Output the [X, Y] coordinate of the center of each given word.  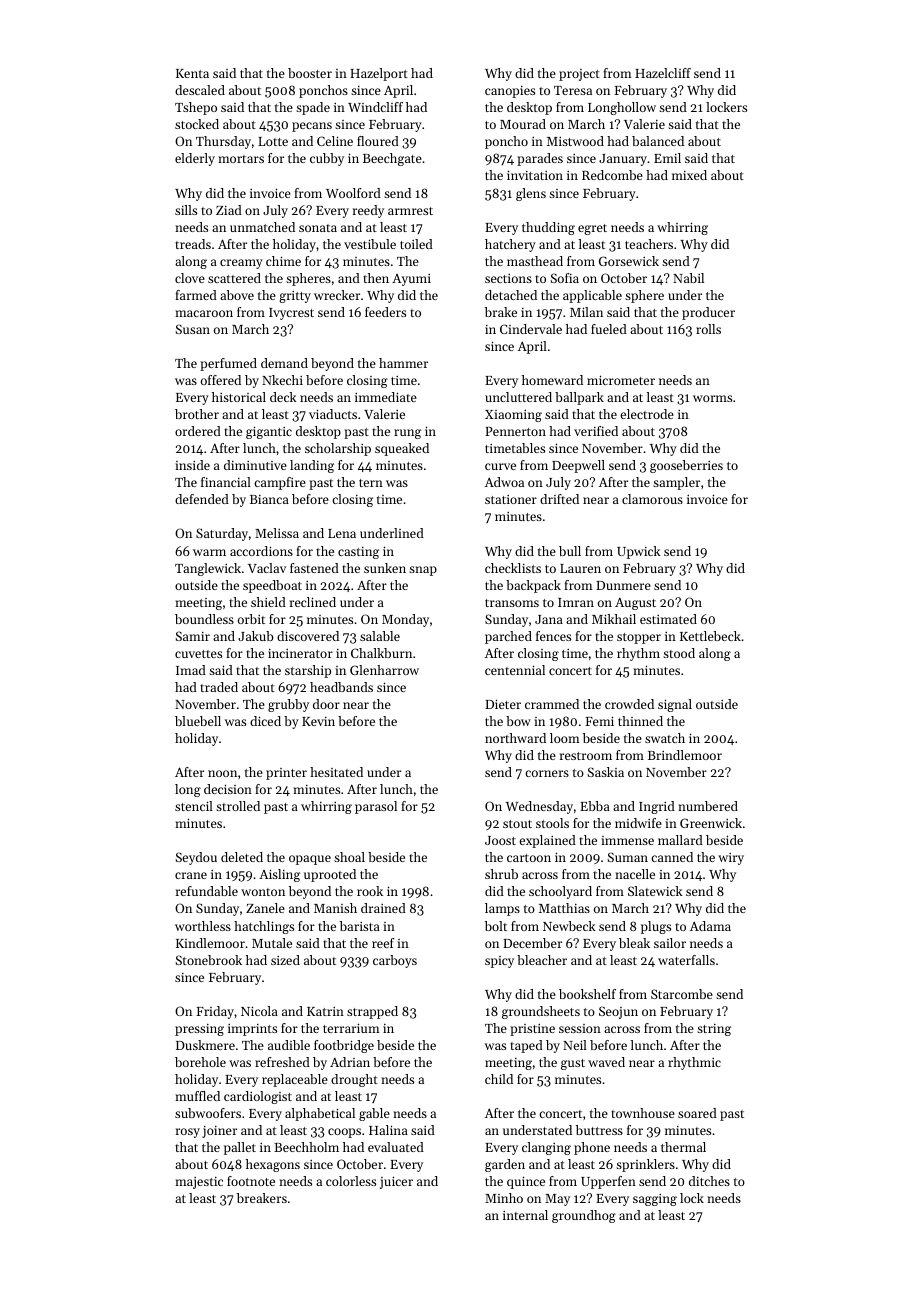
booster [310, 73]
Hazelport [379, 74]
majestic [199, 1183]
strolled [238, 806]
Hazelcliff [663, 73]
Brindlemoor [685, 755]
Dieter [503, 704]
